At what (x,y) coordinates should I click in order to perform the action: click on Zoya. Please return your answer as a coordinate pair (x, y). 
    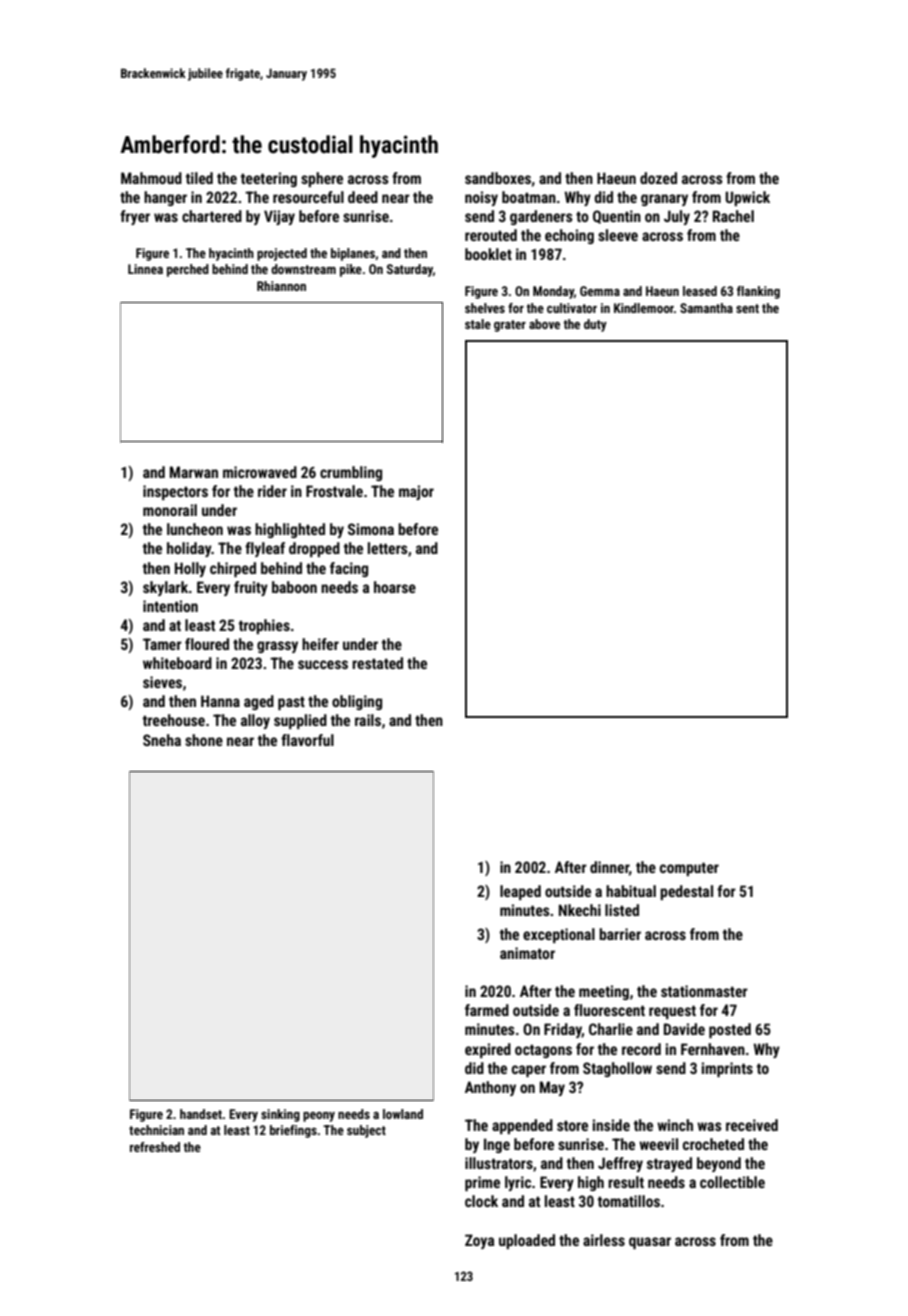
    Looking at the image, I should click on (479, 1241).
